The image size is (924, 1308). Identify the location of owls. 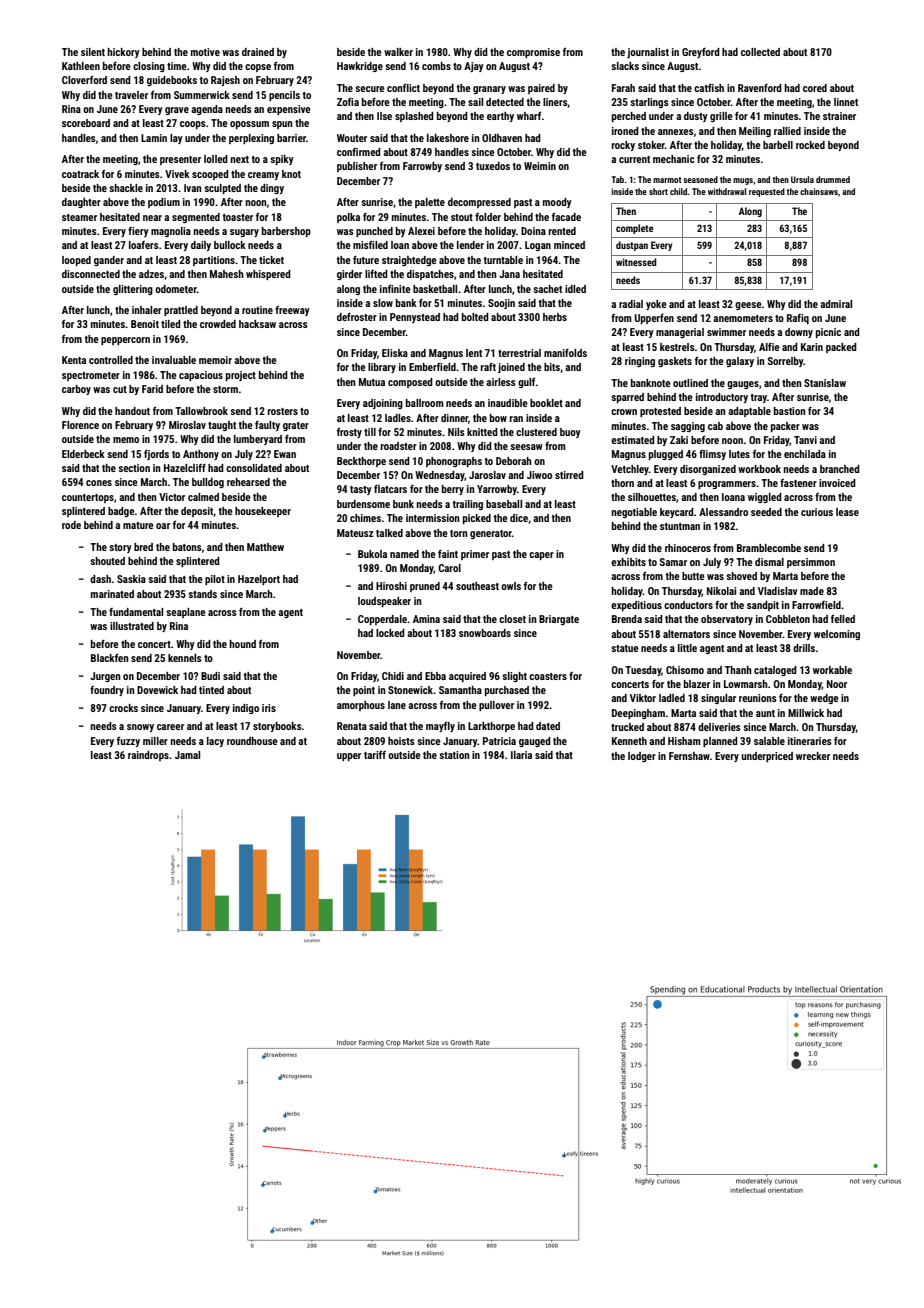
(511, 586).
